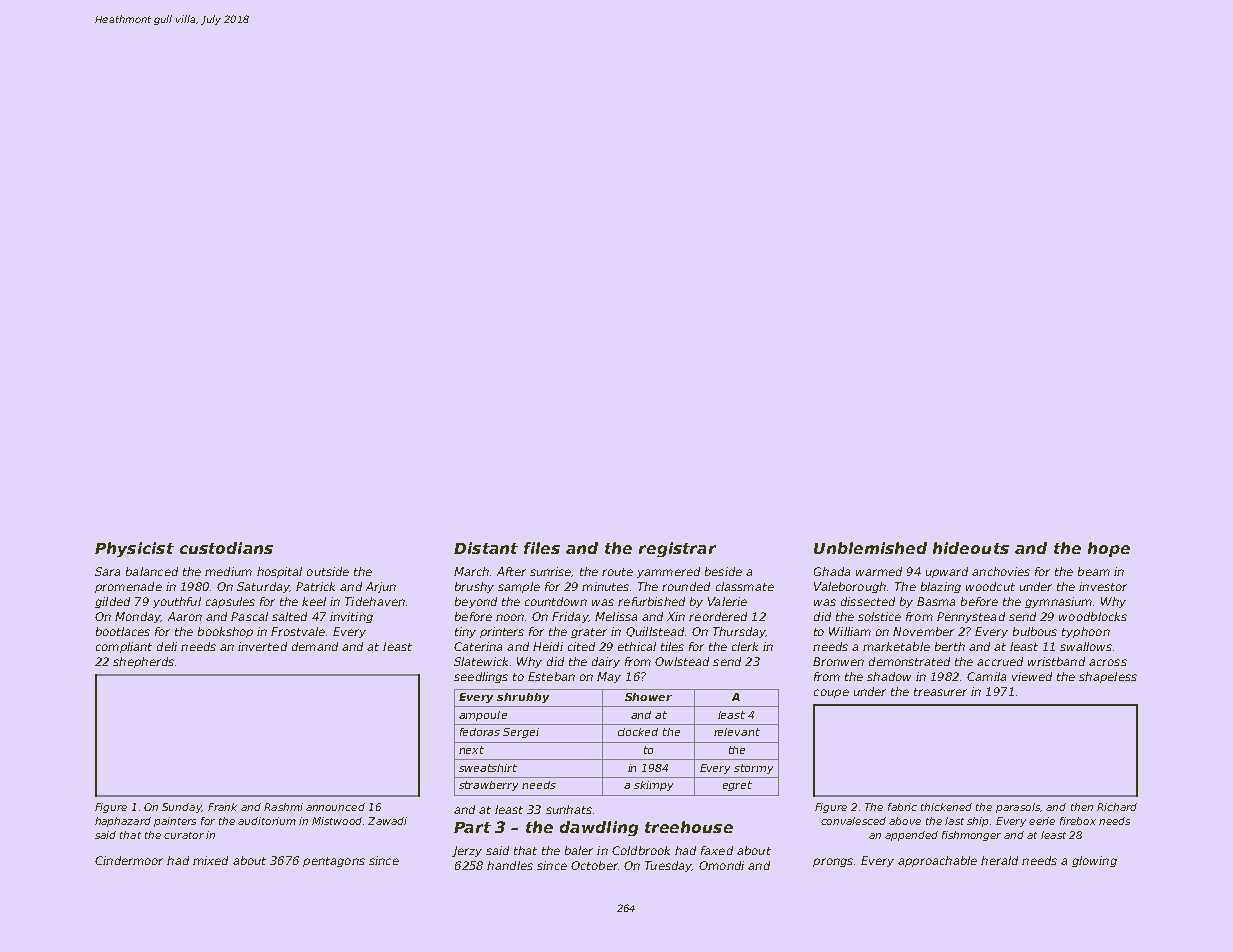 The height and width of the page is (952, 1233). What do you see at coordinates (668, 866) in the page?
I see `Tuesday` at bounding box center [668, 866].
